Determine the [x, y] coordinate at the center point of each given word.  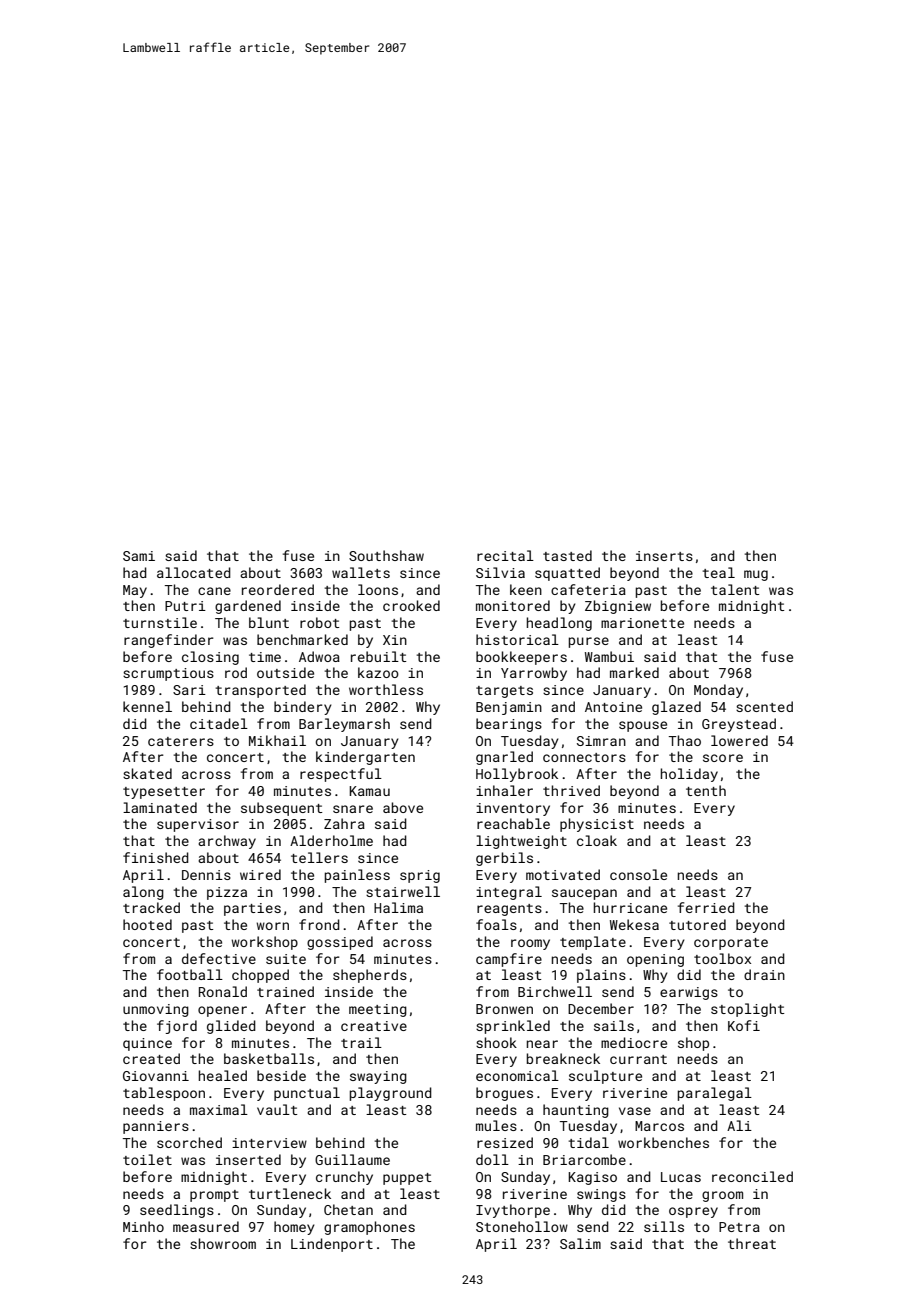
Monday [718, 691]
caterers [181, 741]
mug [756, 575]
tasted [567, 555]
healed [223, 1075]
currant [638, 1059]
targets [504, 692]
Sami [139, 556]
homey [294, 1228]
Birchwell [555, 991]
